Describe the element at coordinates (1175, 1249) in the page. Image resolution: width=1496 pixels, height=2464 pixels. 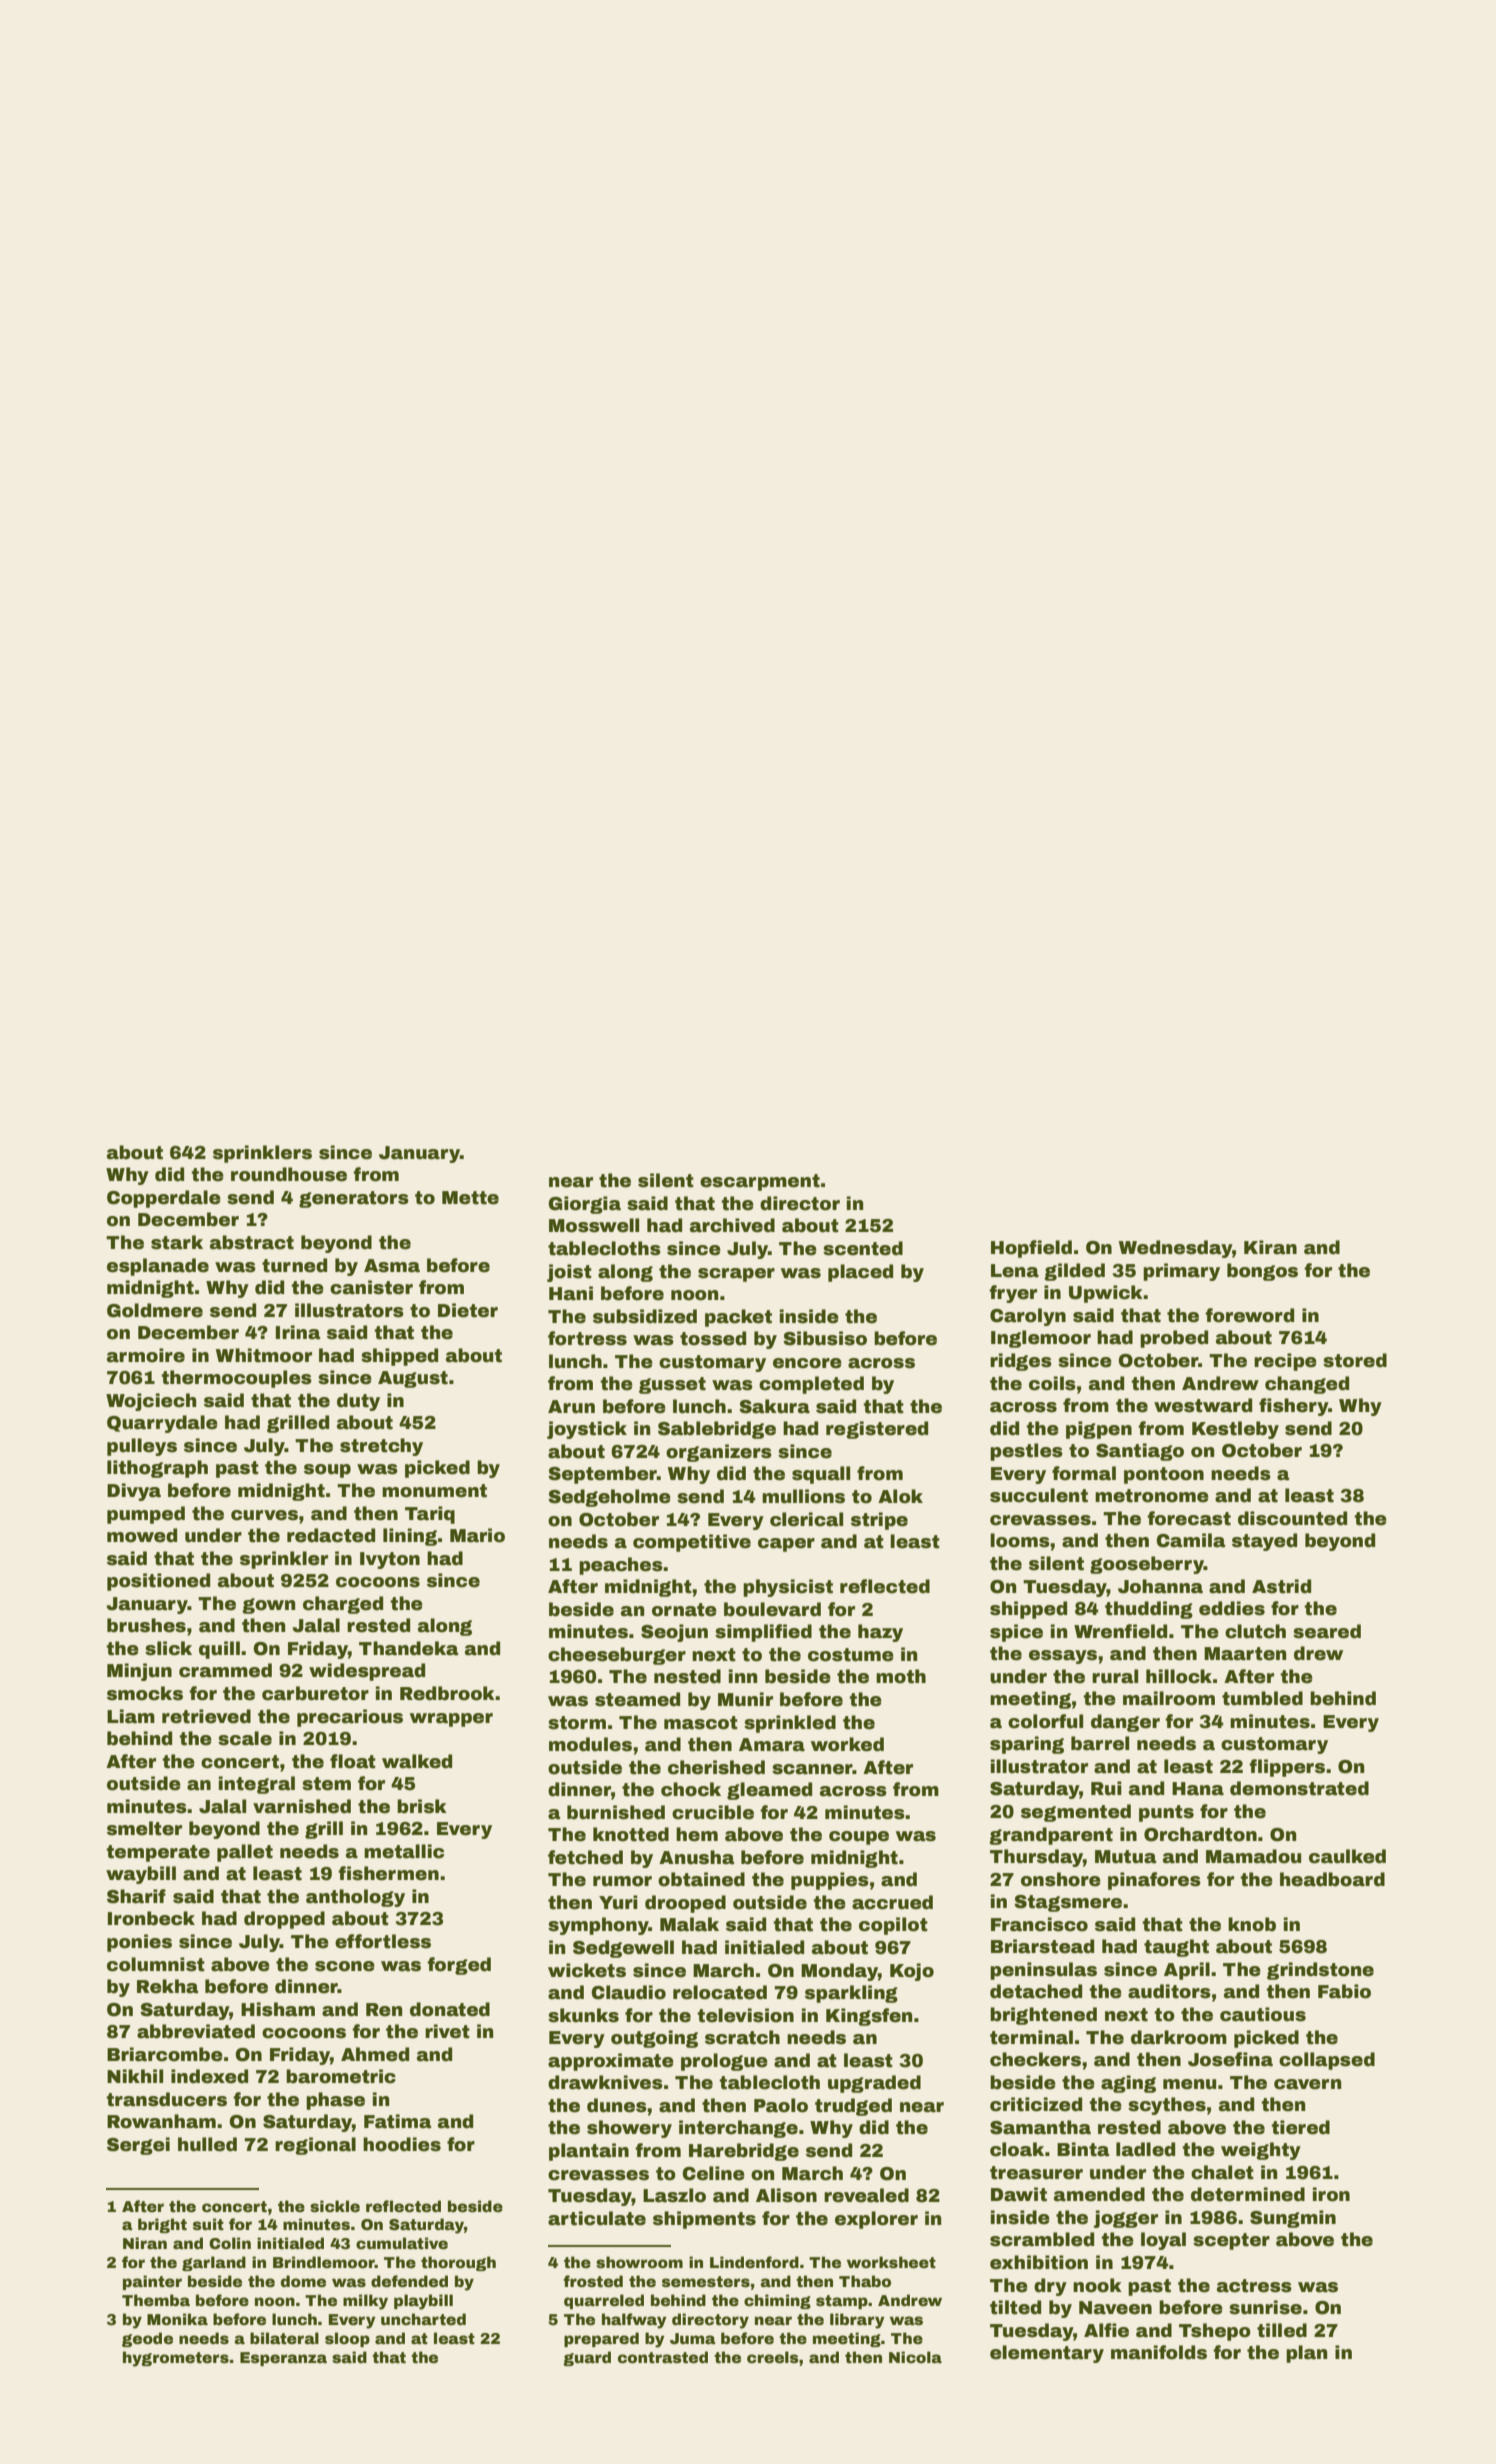
I see `Wednesday` at that location.
